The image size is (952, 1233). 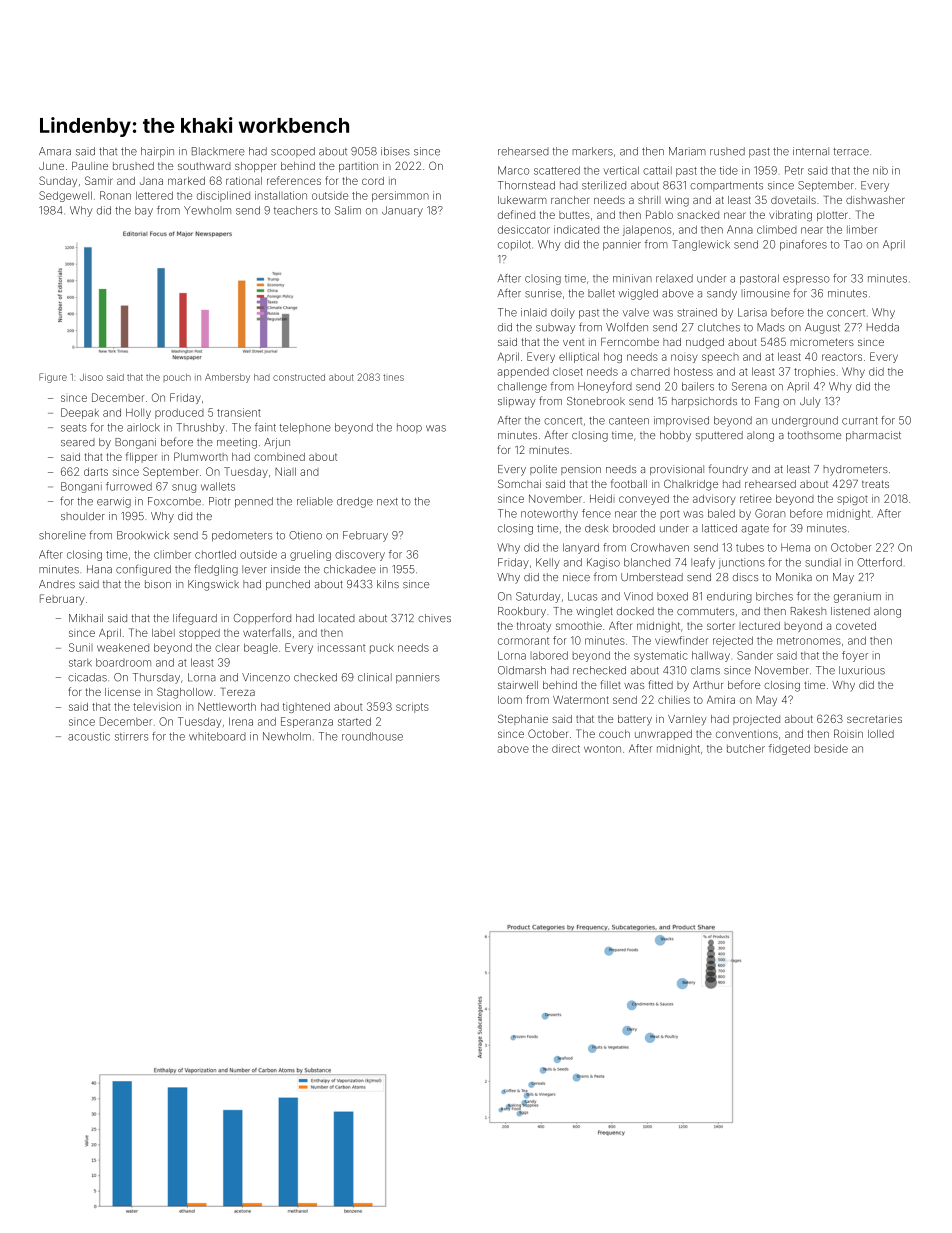 What do you see at coordinates (395, 151) in the page?
I see `ibises` at bounding box center [395, 151].
